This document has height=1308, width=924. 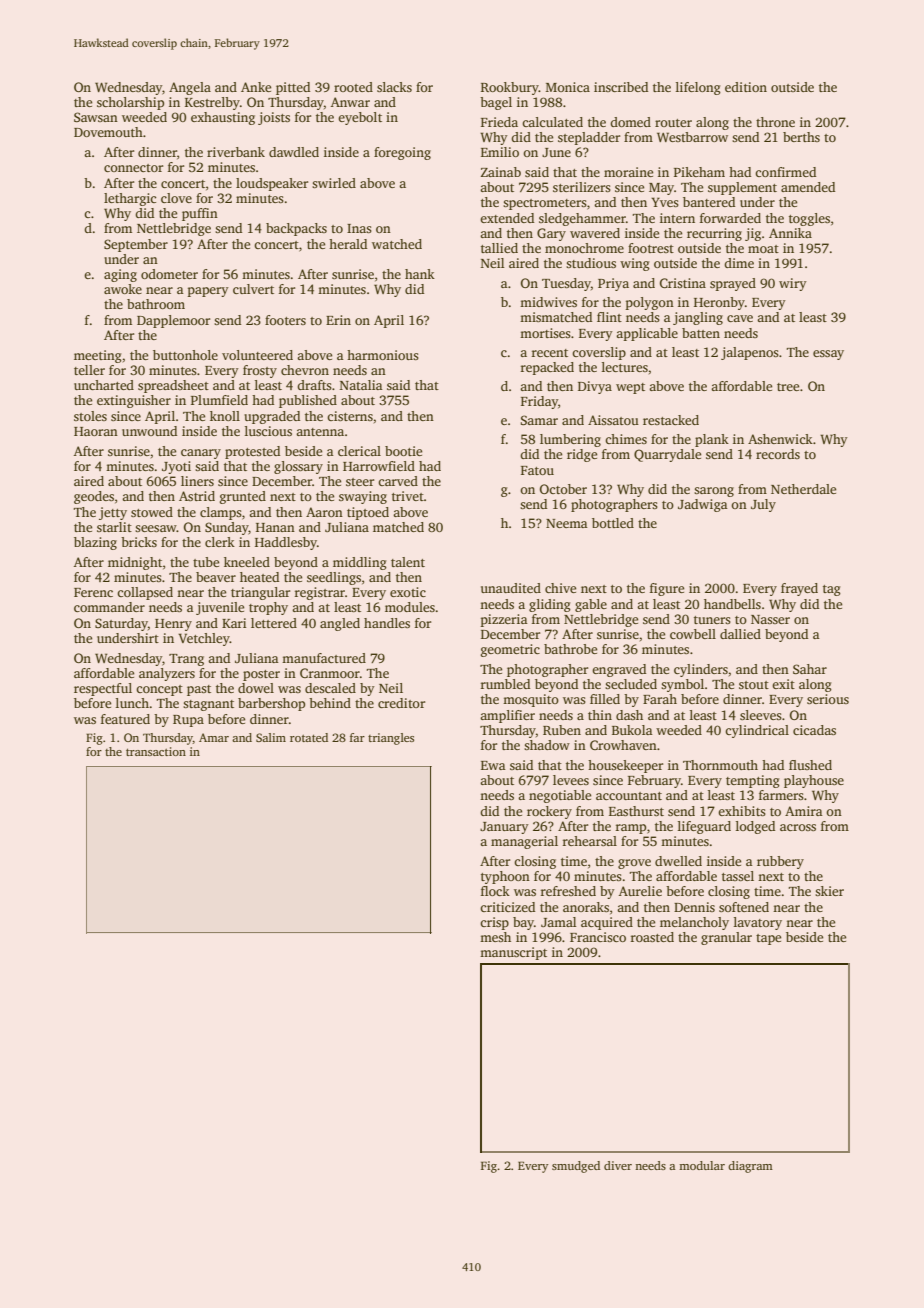 I want to click on smudged, so click(x=576, y=1167).
